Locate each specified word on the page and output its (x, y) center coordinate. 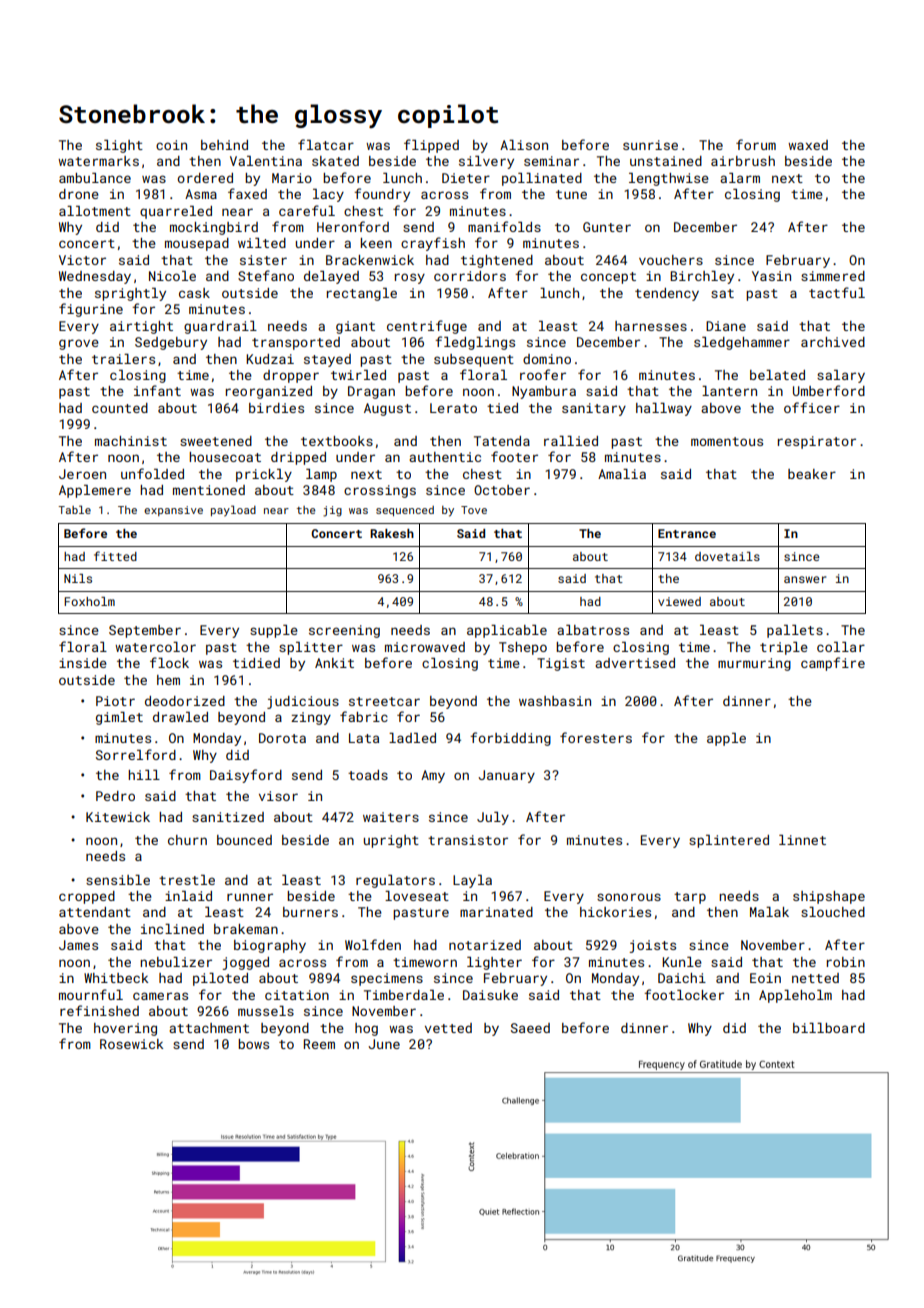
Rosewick (131, 1044)
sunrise (650, 145)
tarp (690, 898)
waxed (808, 145)
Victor (82, 260)
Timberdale (404, 995)
